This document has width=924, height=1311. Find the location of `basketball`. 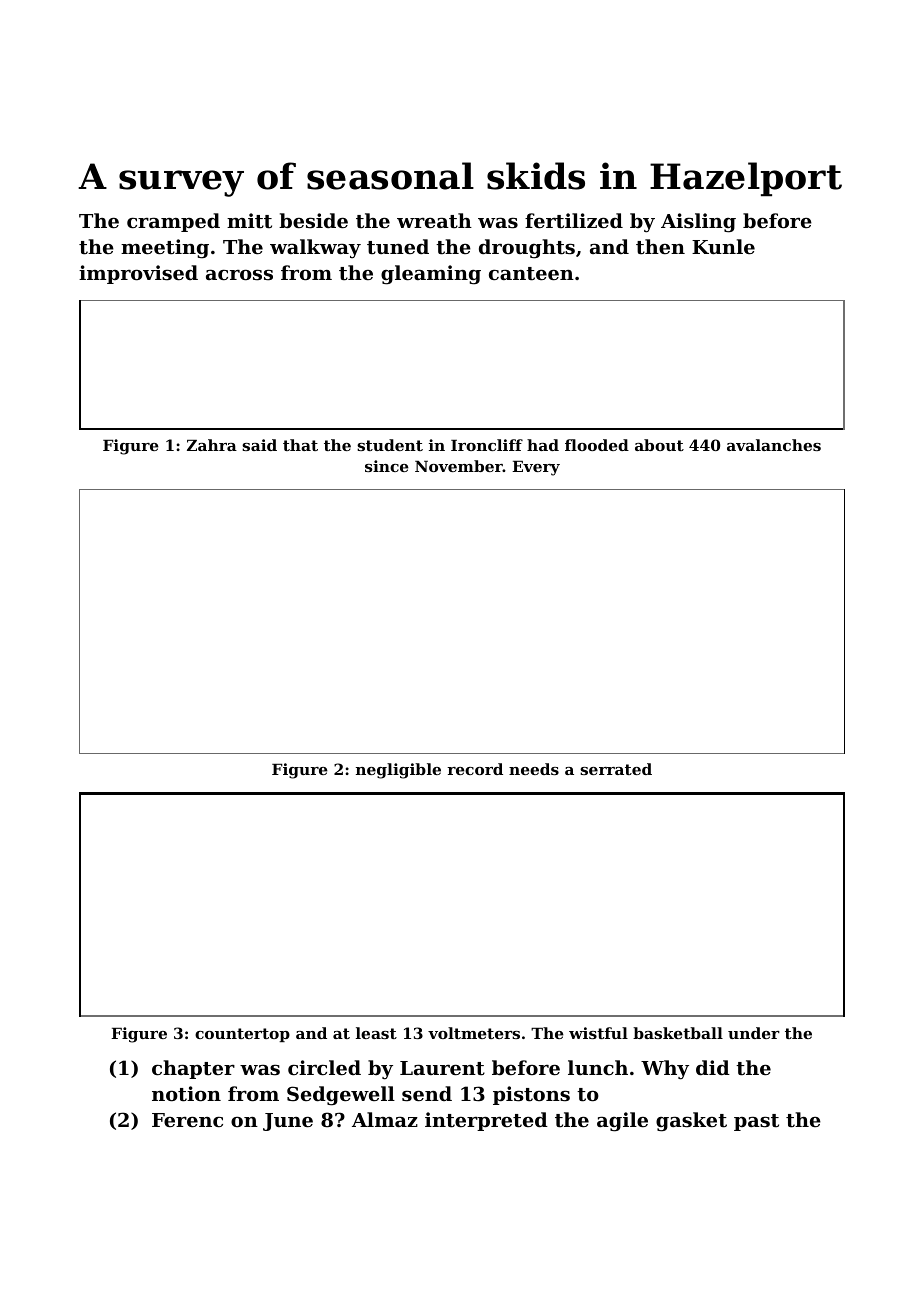

basketball is located at coordinates (678, 1033).
